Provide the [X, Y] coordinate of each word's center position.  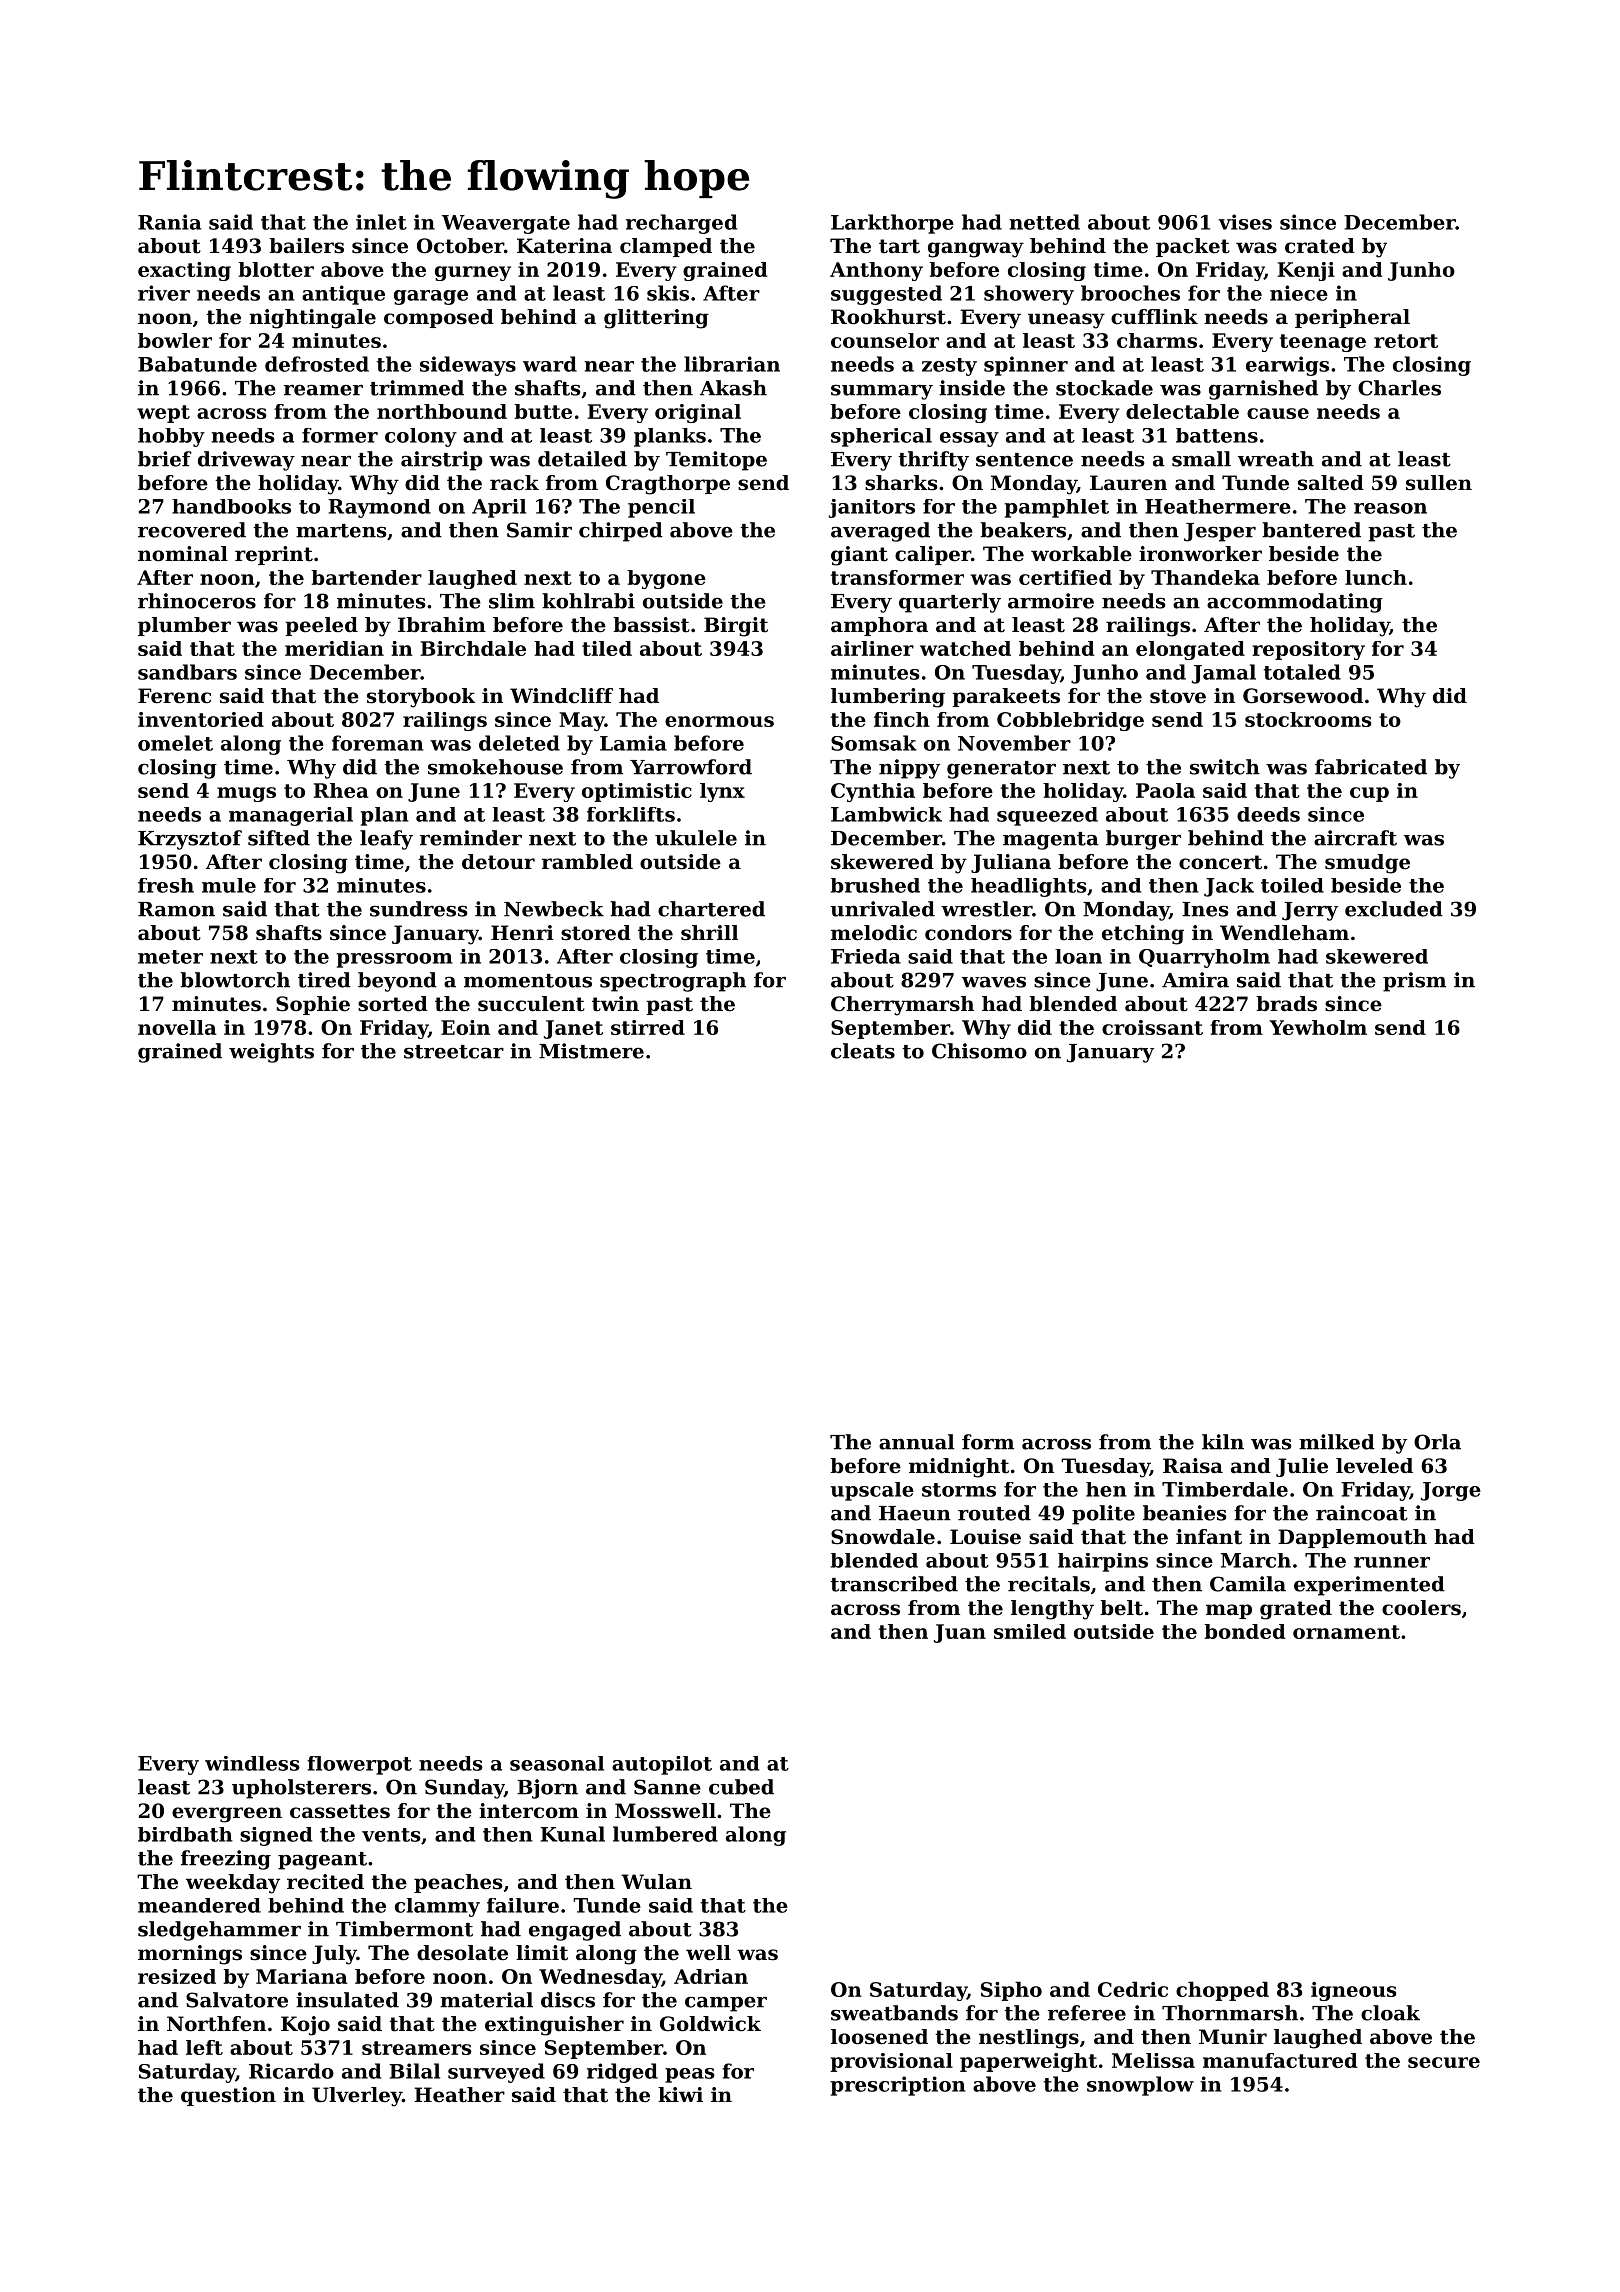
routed [994, 1513]
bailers [306, 246]
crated [1320, 246]
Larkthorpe [892, 224]
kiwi [680, 2094]
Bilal [414, 2071]
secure [1444, 2062]
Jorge [1451, 1491]
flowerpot [359, 1765]
